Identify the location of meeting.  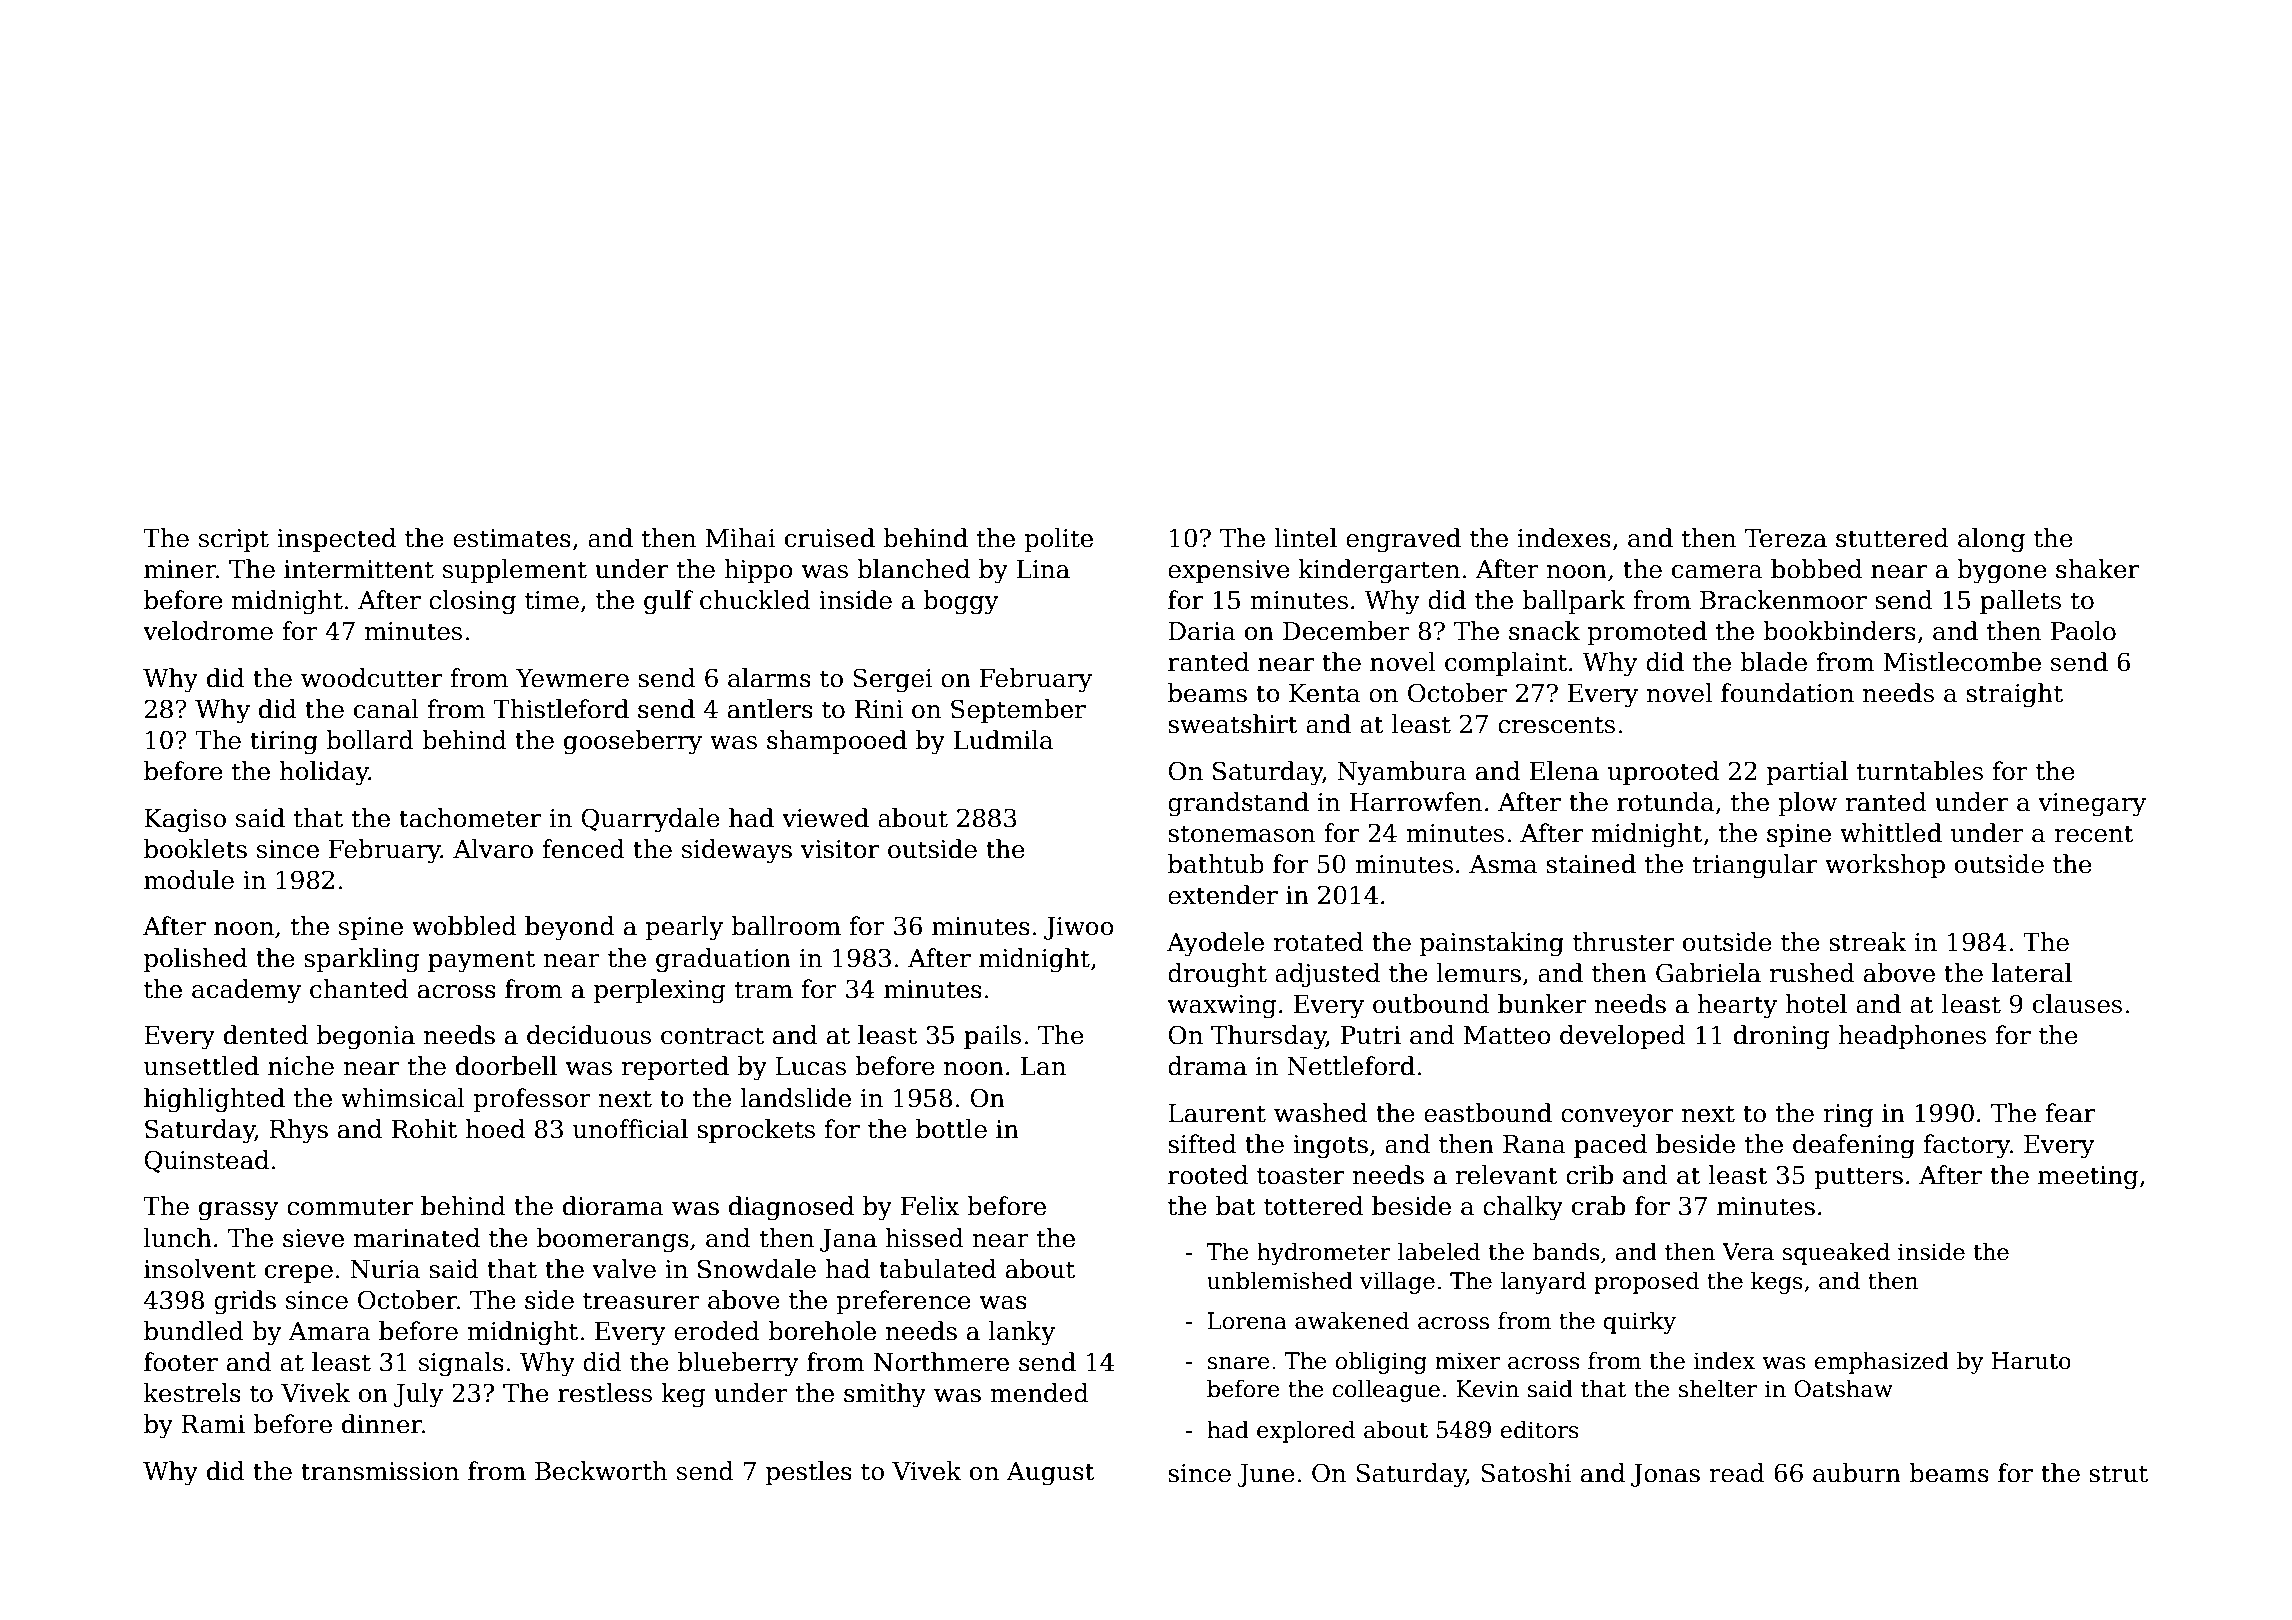
(2088, 1178).
